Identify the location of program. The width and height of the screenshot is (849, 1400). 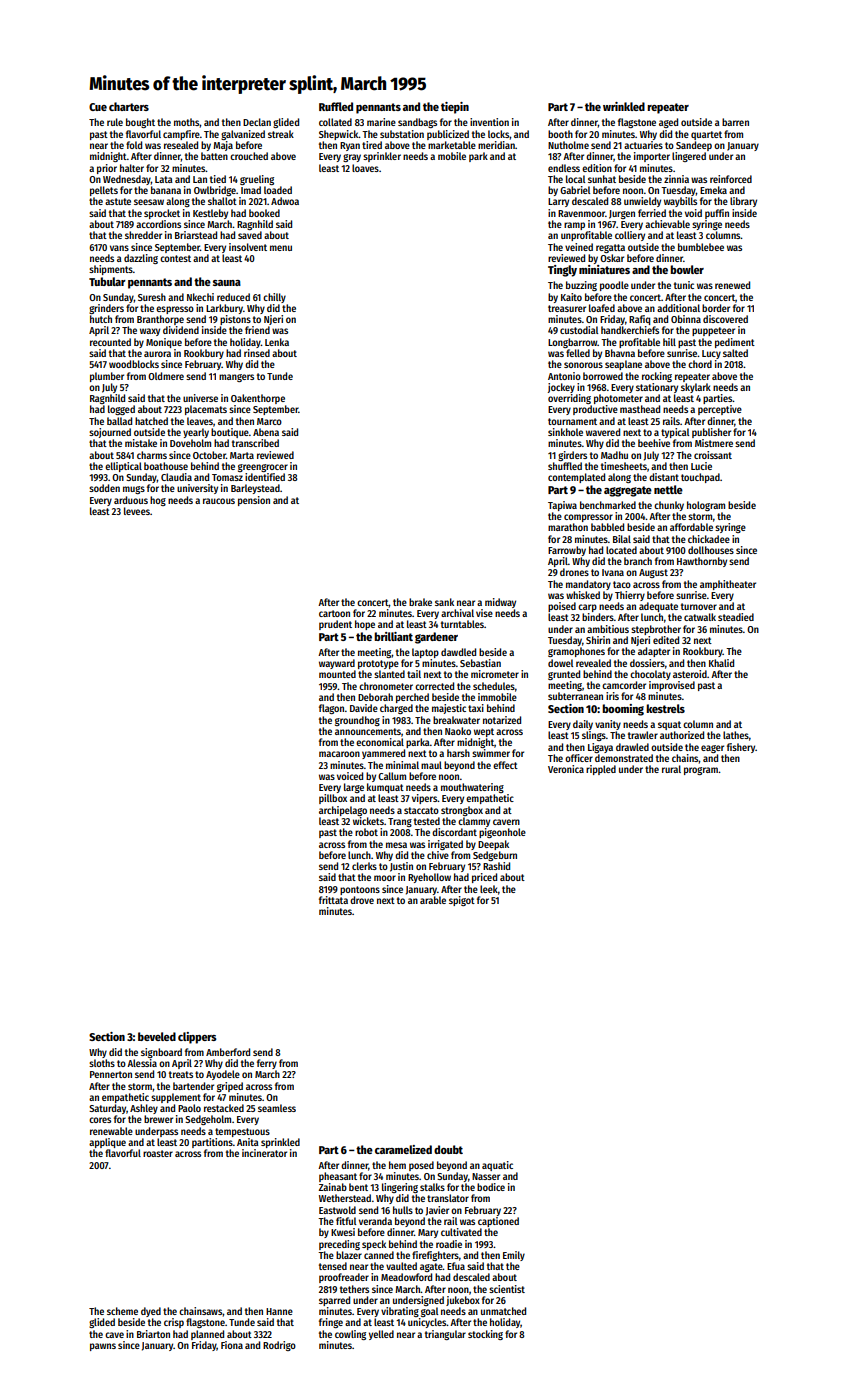
(701, 771).
